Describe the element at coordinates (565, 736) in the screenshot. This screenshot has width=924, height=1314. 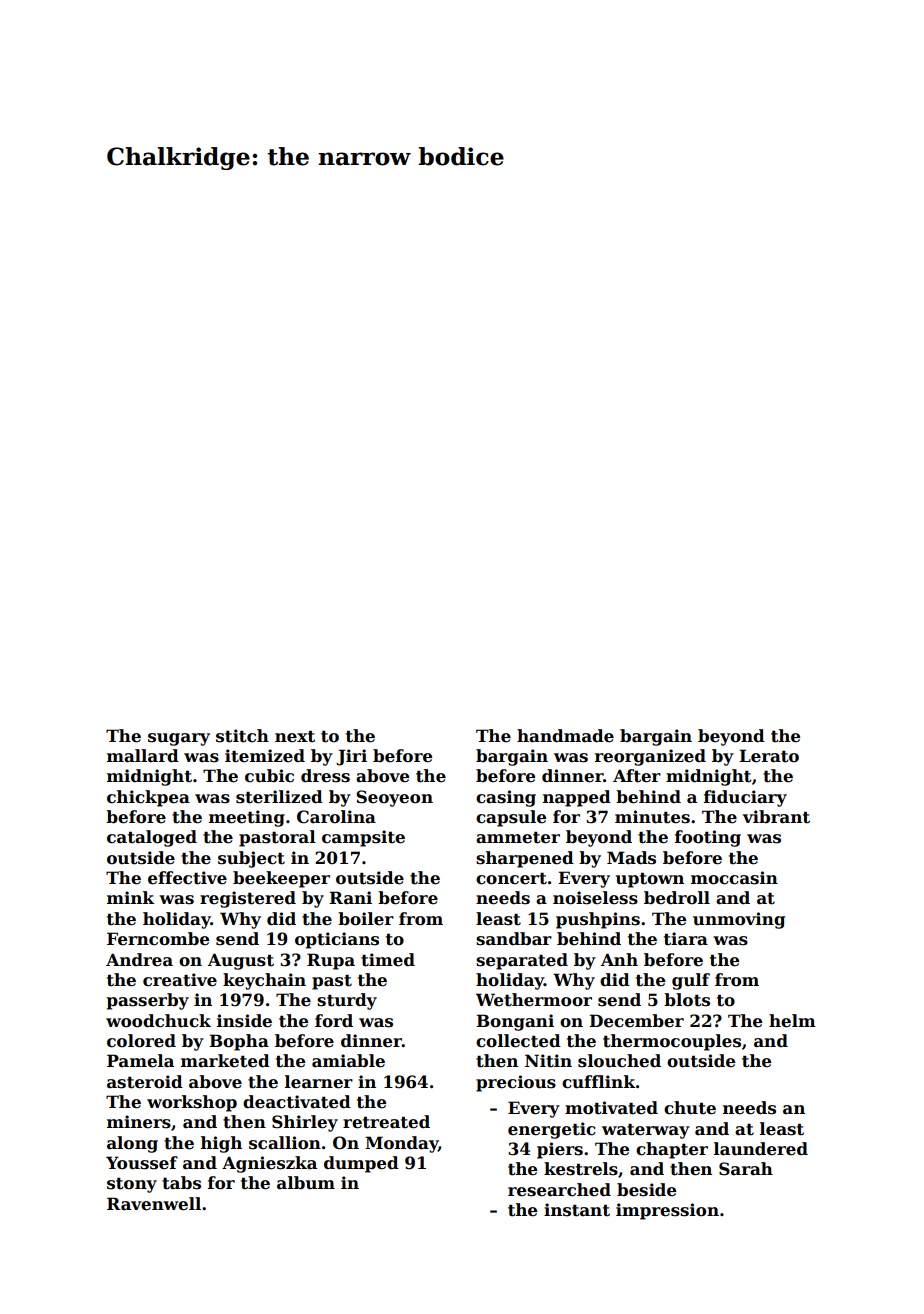
I see `handmade` at that location.
